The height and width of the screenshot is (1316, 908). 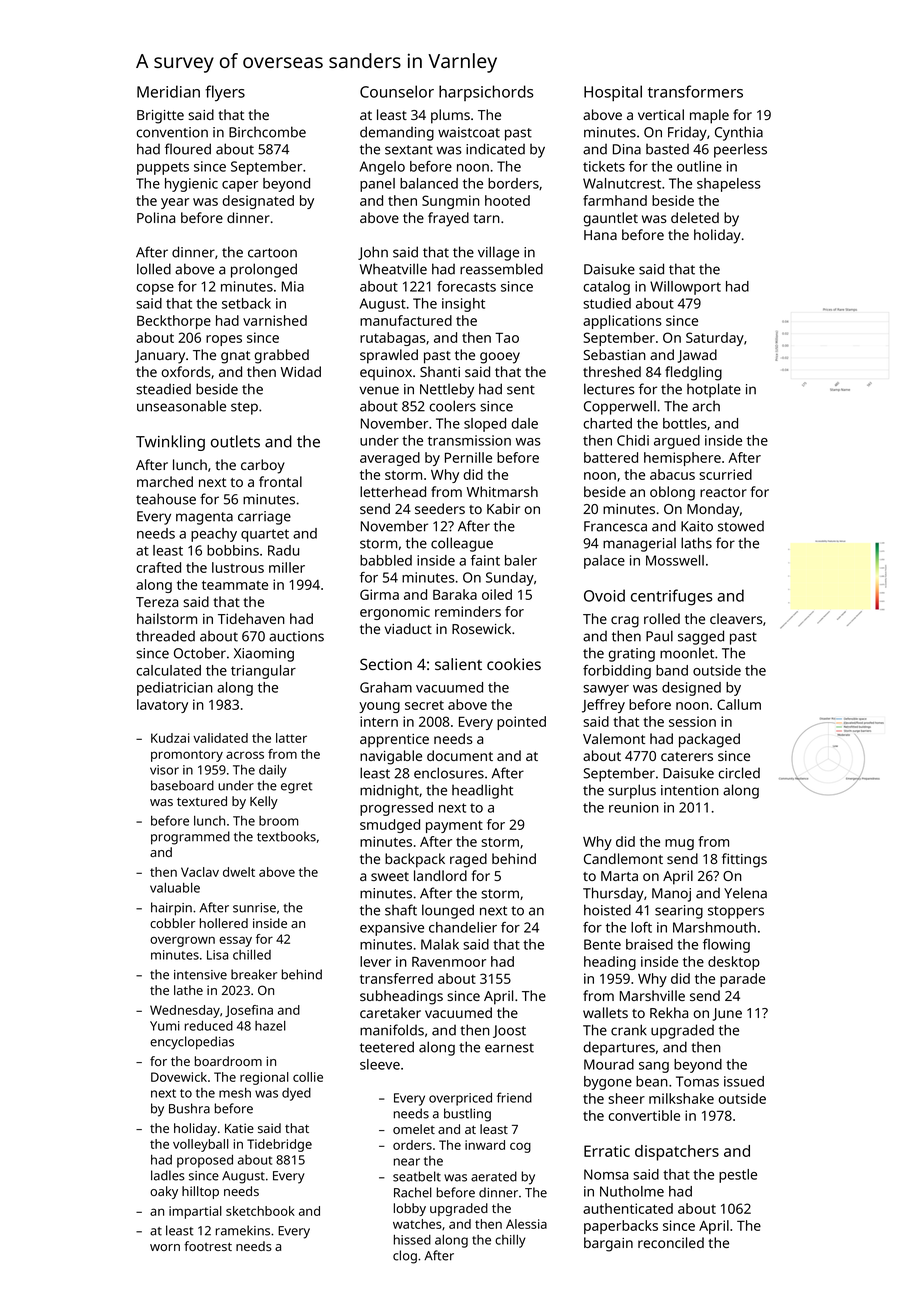 What do you see at coordinates (619, 1048) in the screenshot?
I see `departures` at bounding box center [619, 1048].
